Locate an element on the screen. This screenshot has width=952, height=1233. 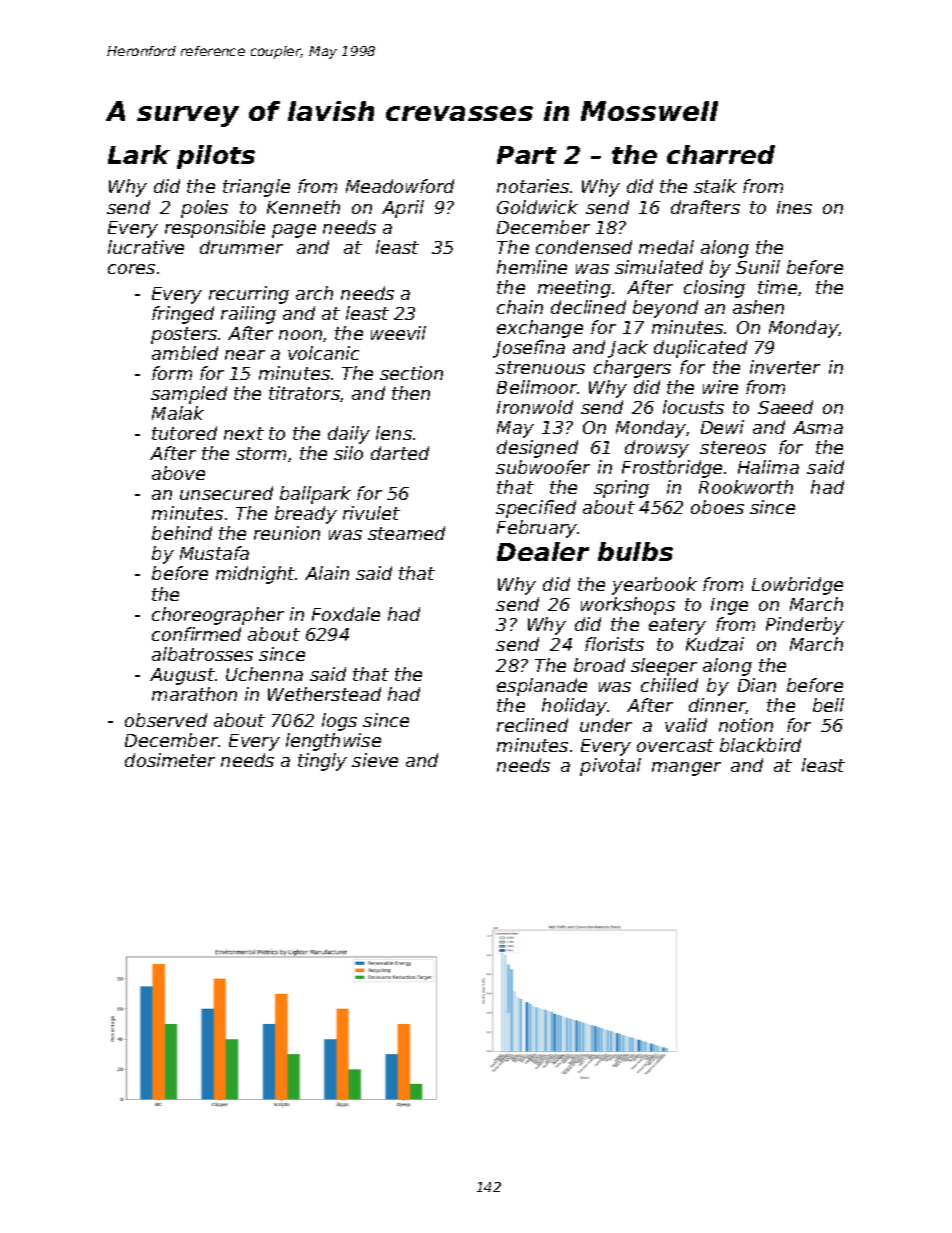
Meadowford is located at coordinates (400, 186).
